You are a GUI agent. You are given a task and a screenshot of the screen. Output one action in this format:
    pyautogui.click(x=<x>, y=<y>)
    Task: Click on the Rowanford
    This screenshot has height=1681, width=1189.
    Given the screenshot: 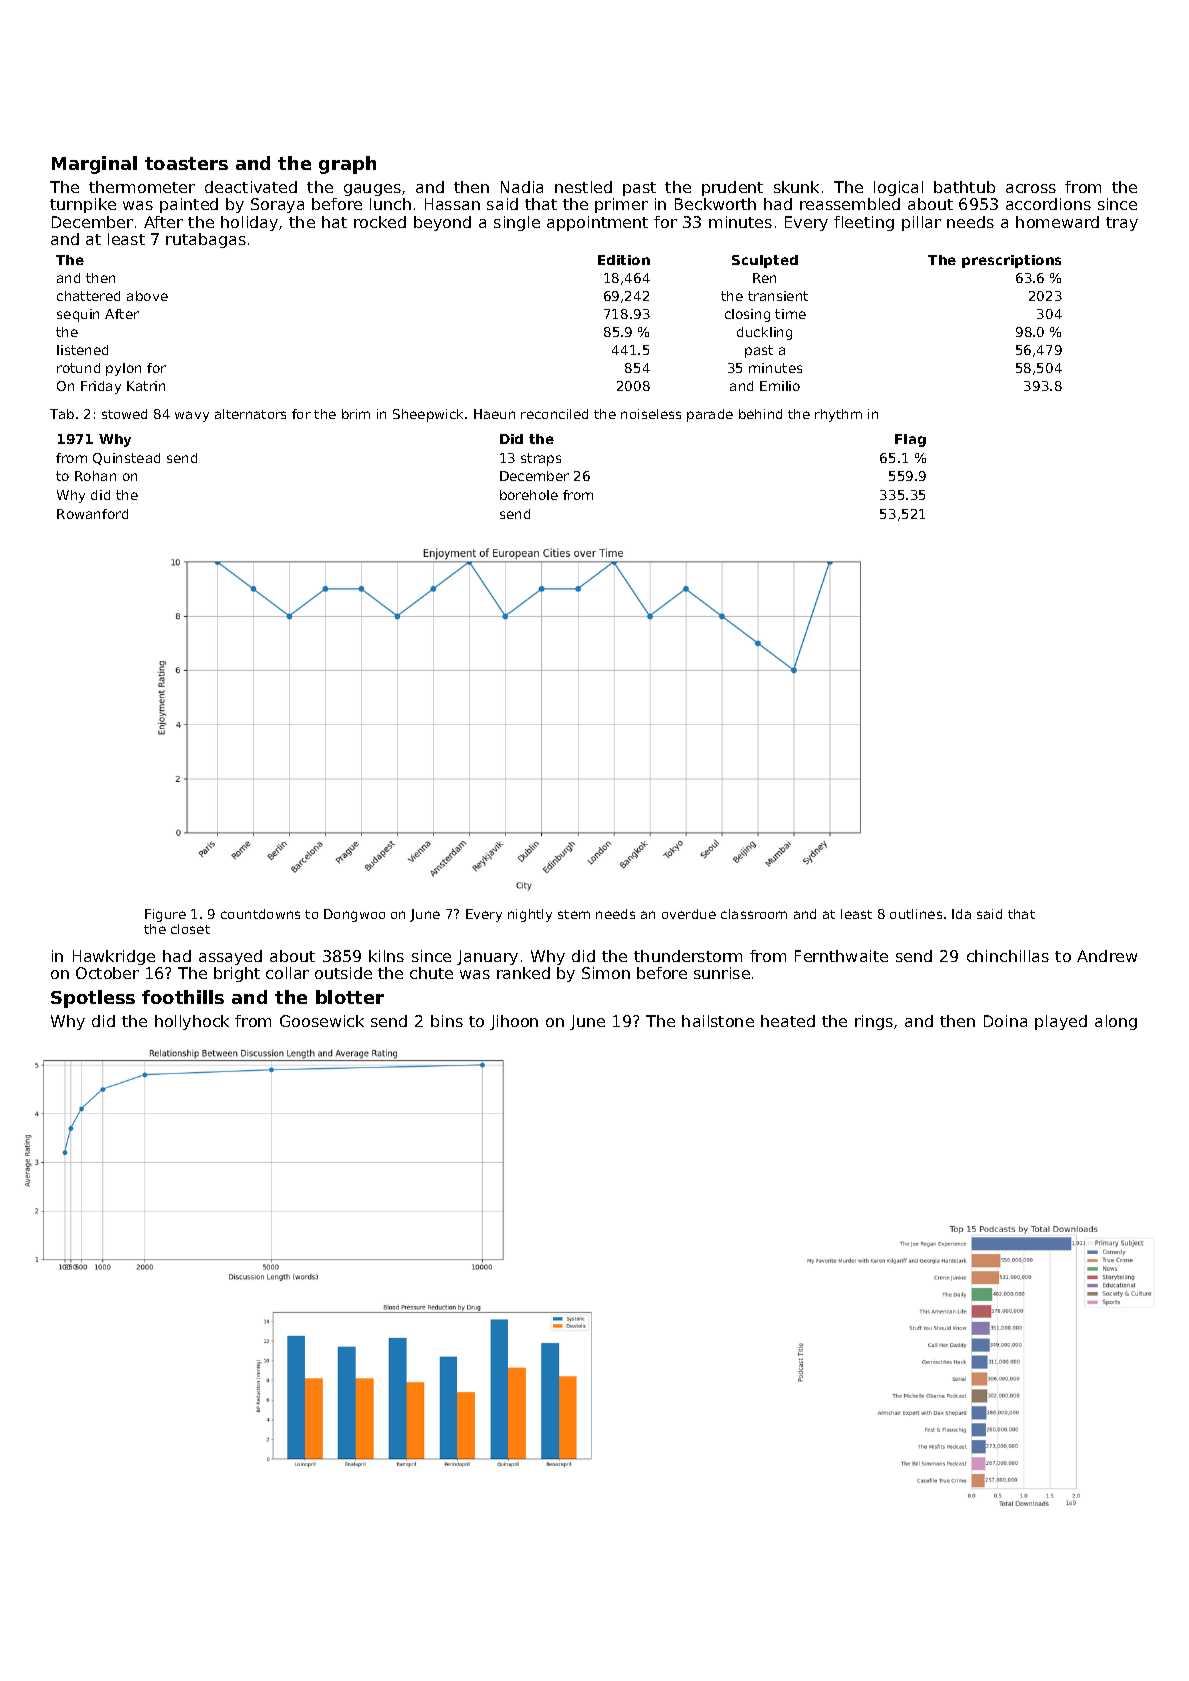 What is the action you would take?
    pyautogui.click(x=92, y=514)
